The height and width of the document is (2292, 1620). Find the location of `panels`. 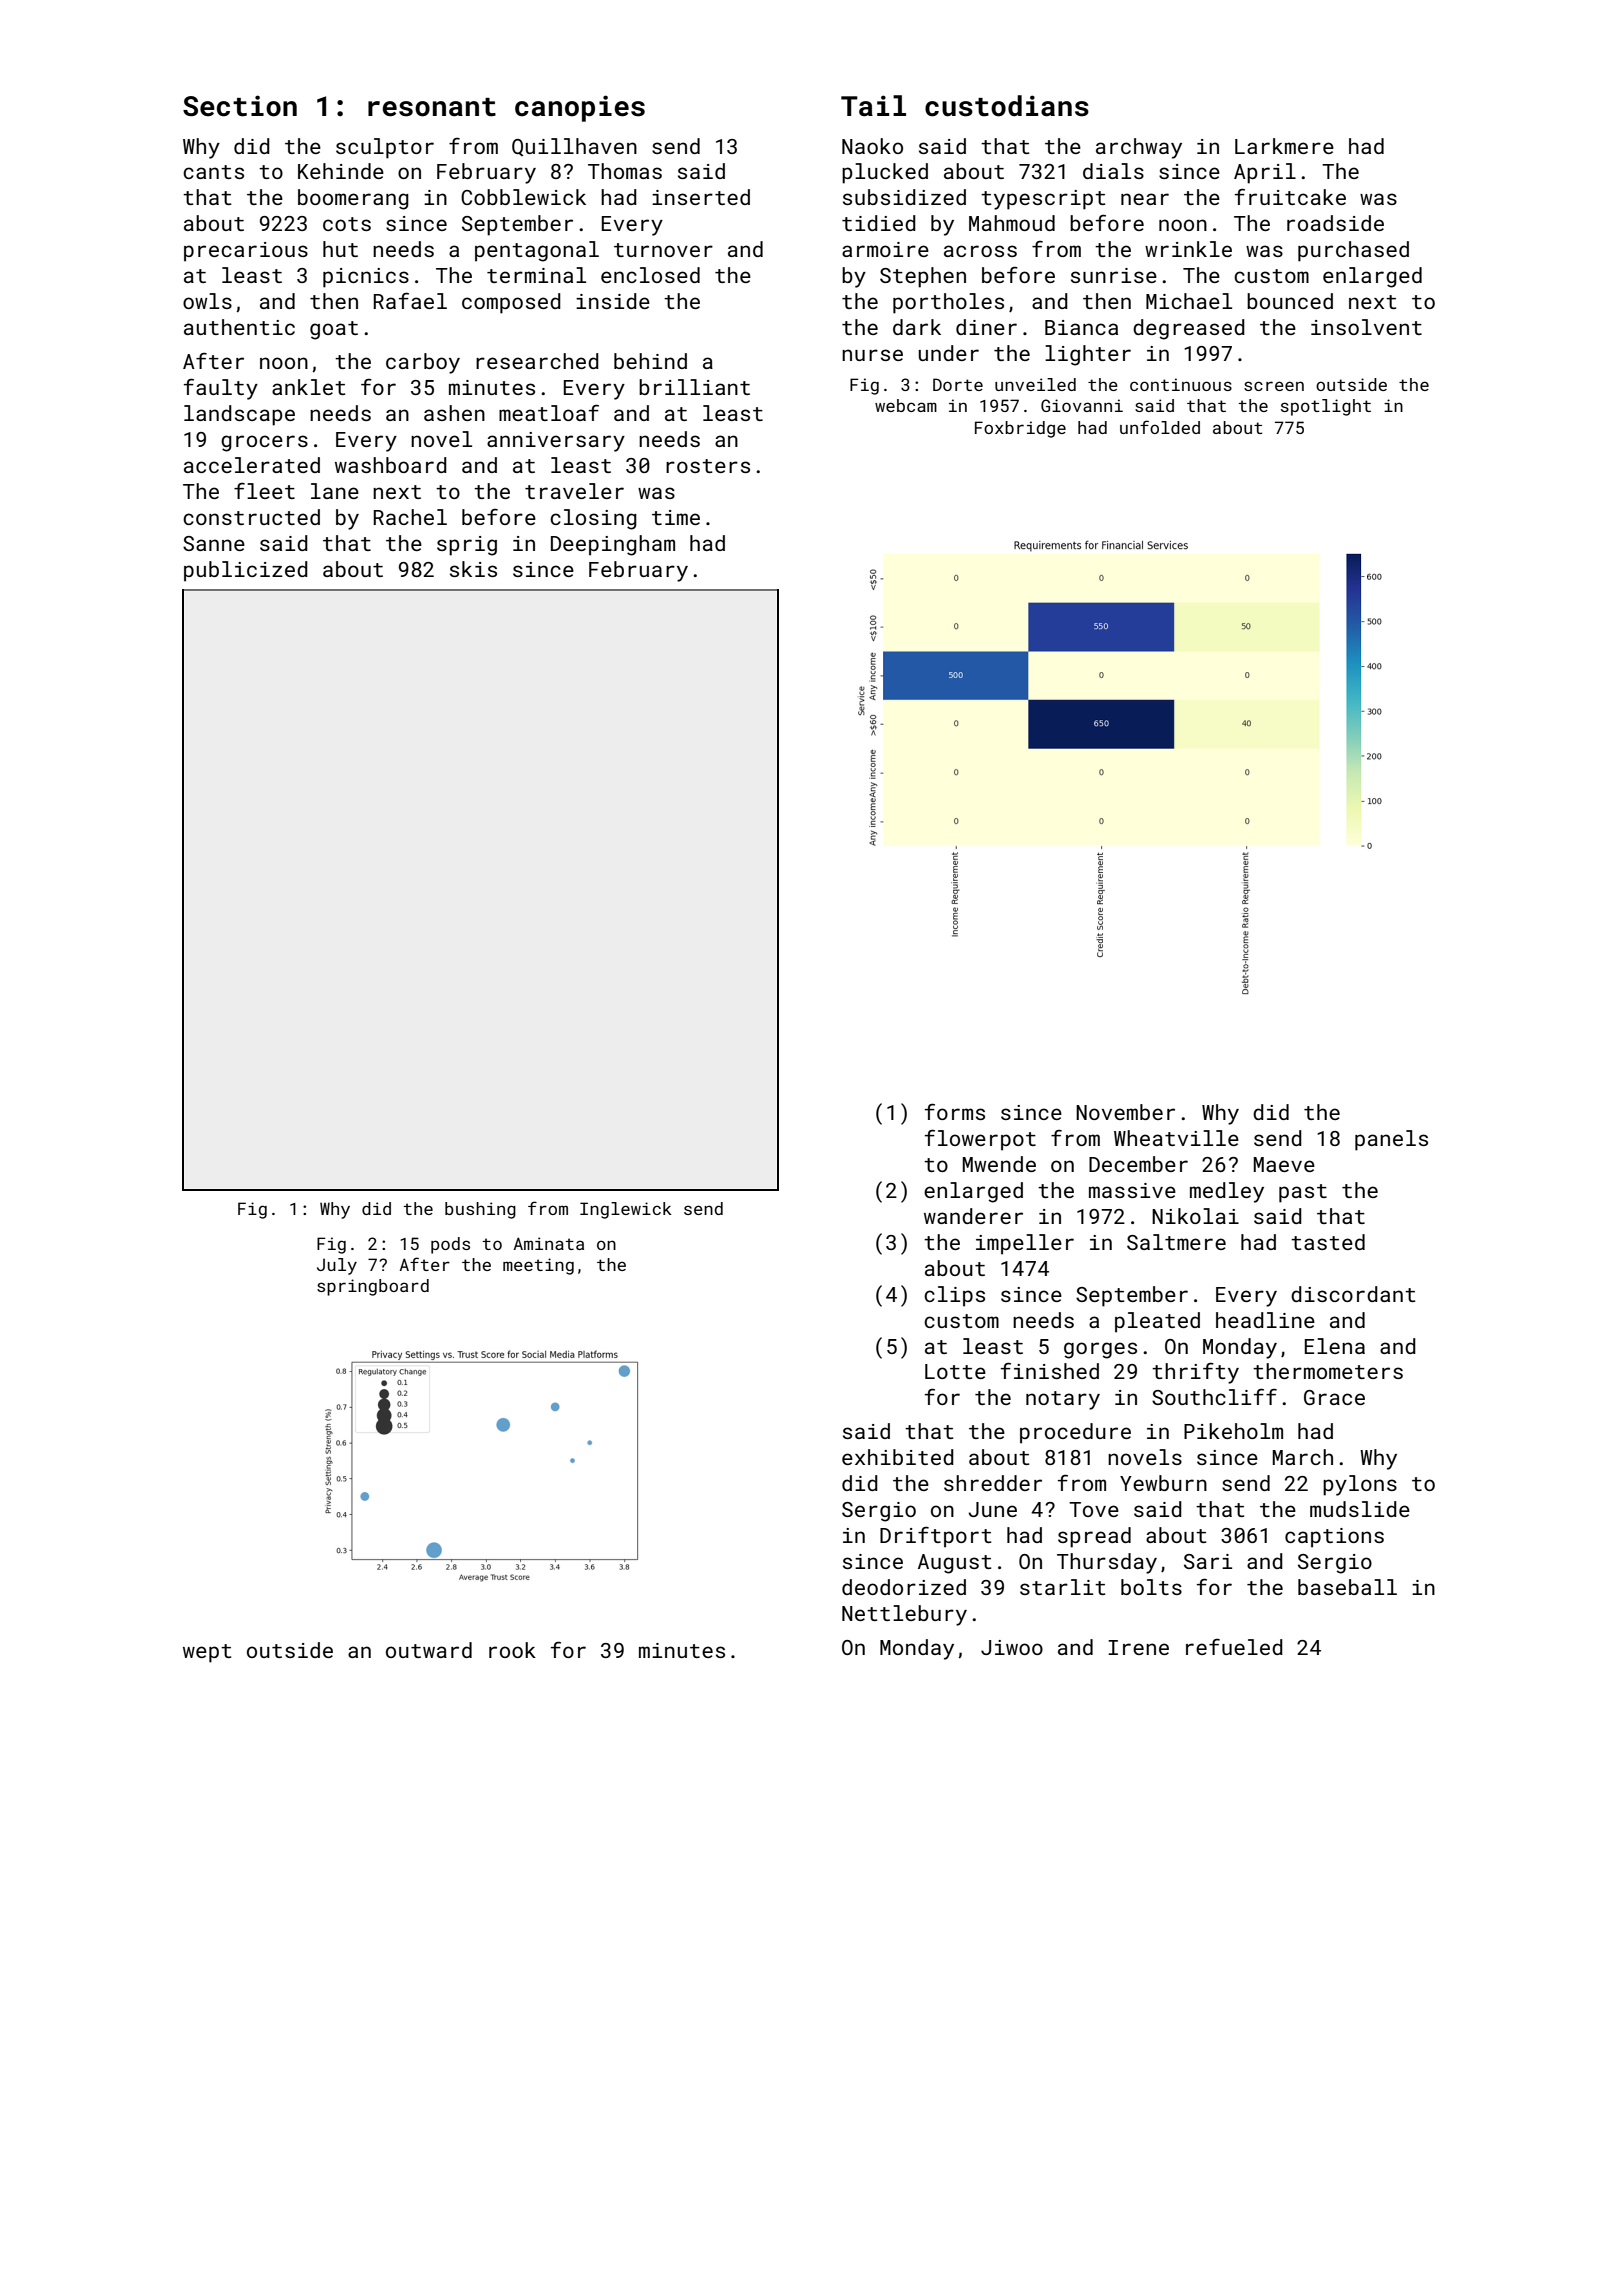

panels is located at coordinates (1391, 1140).
